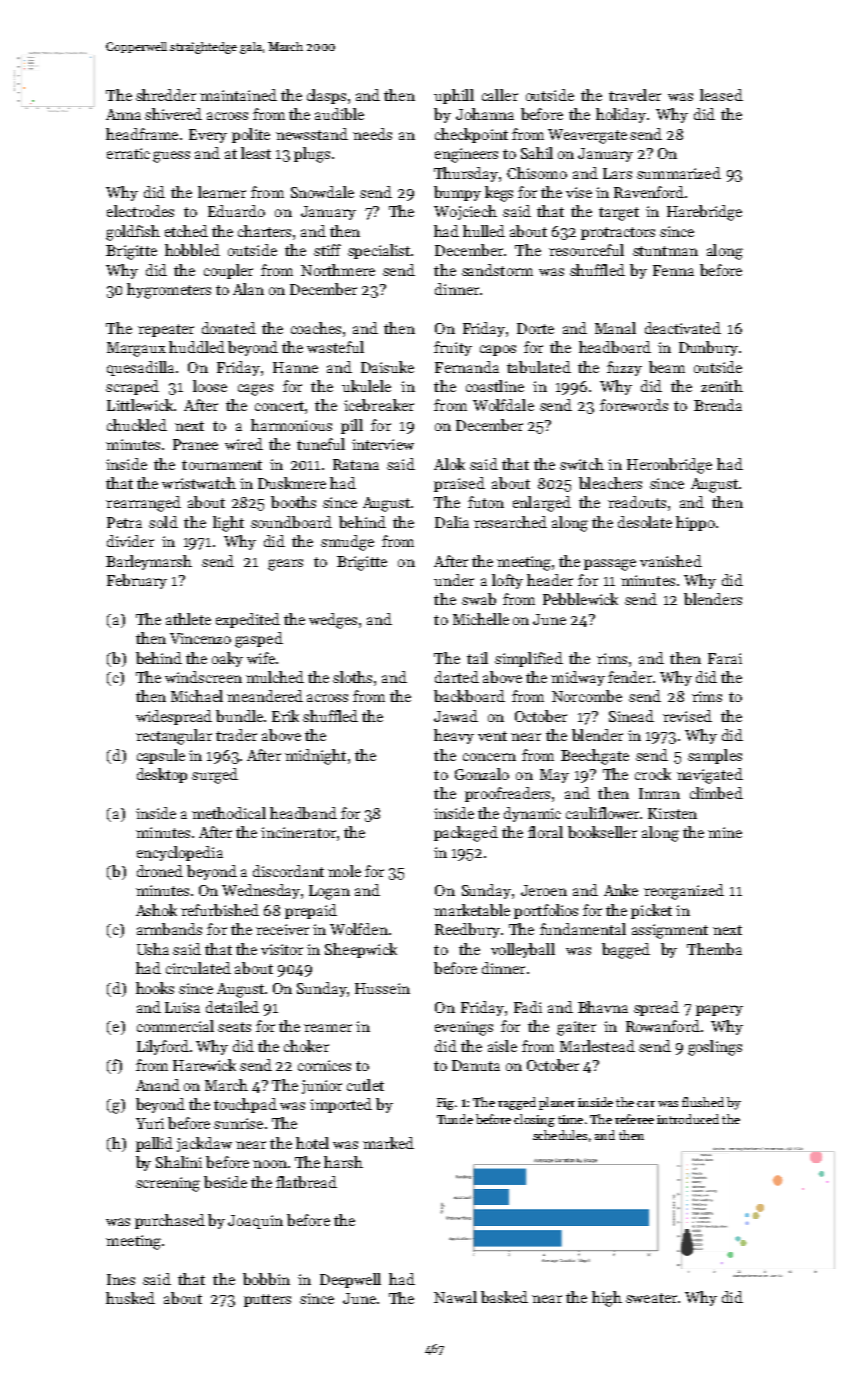 This screenshot has height=1400, width=849. I want to click on Harebridge, so click(704, 213).
